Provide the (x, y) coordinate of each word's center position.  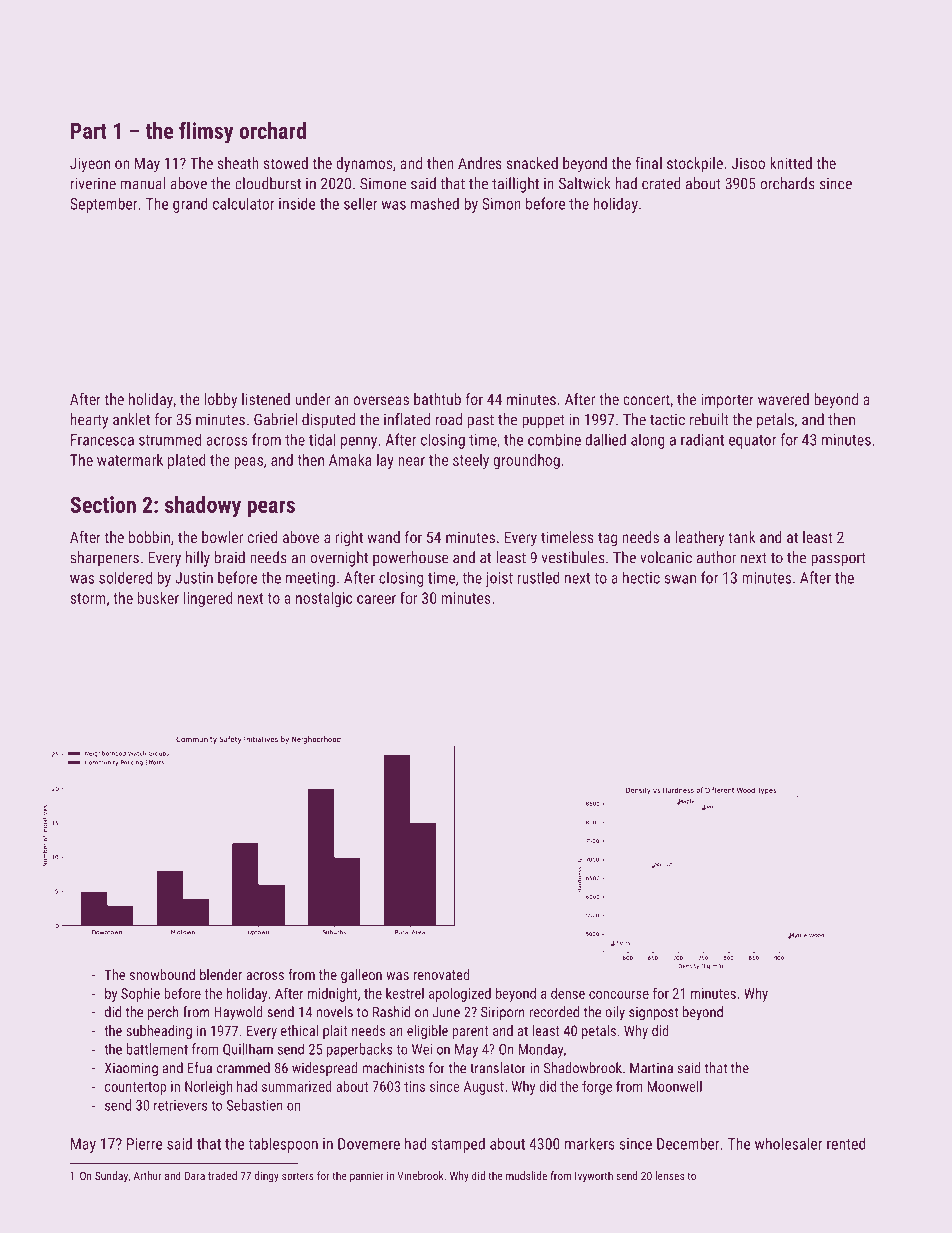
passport (838, 560)
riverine (93, 184)
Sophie (140, 994)
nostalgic (324, 599)
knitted (791, 163)
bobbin (149, 537)
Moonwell (675, 1086)
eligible (427, 1032)
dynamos (364, 165)
